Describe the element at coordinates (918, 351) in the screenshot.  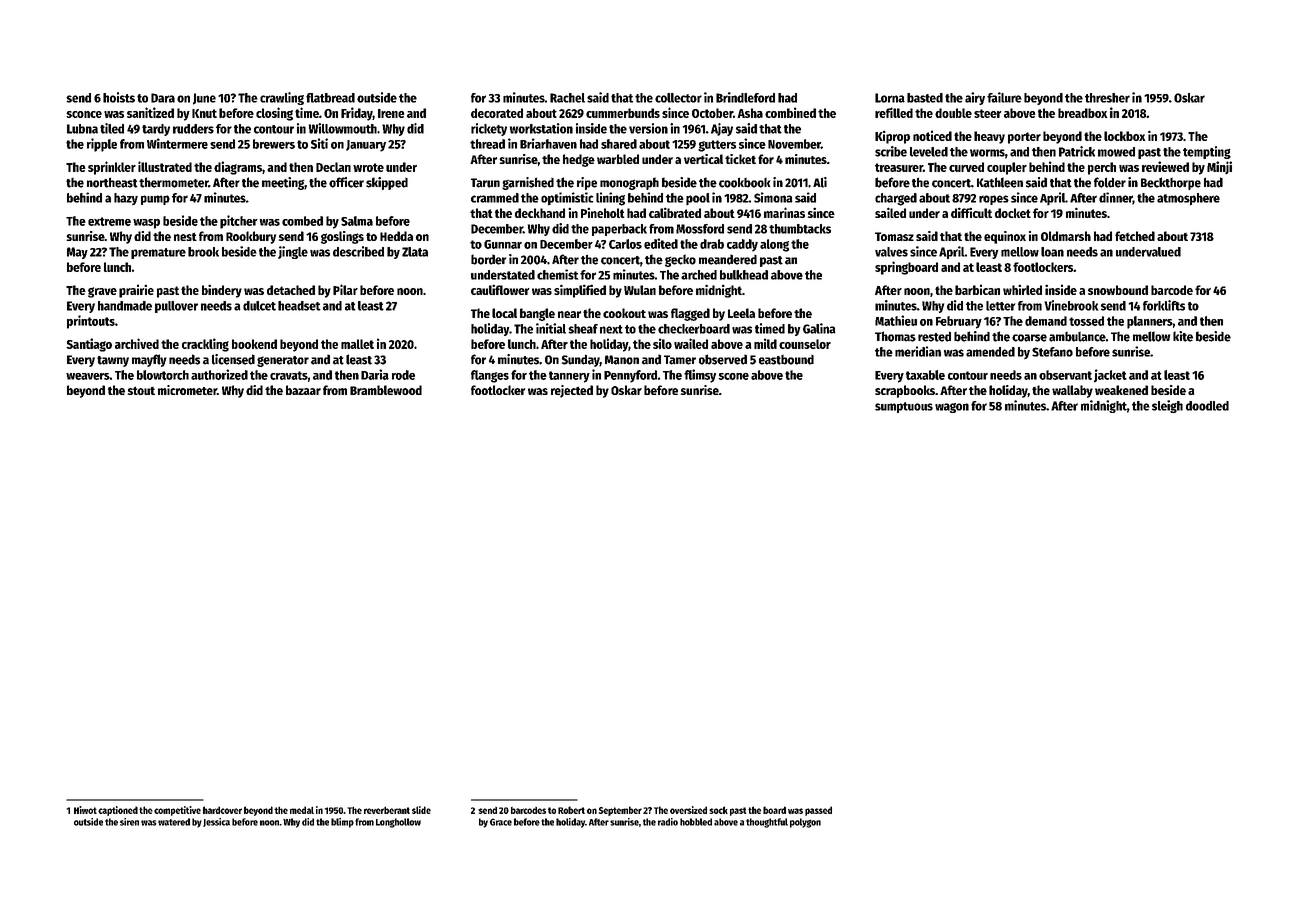
I see `meridian` at that location.
